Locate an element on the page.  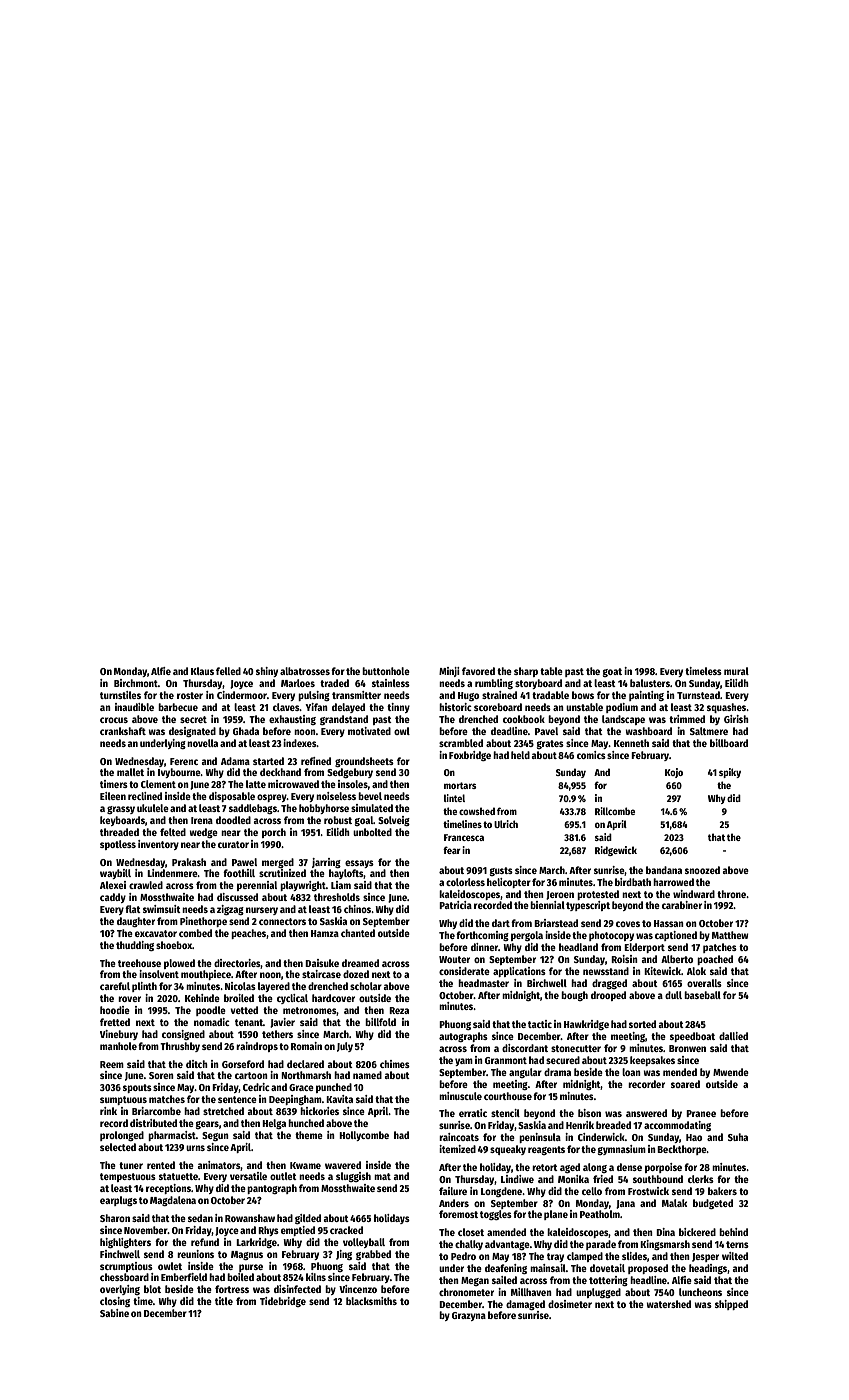
Ghada is located at coordinates (246, 731).
